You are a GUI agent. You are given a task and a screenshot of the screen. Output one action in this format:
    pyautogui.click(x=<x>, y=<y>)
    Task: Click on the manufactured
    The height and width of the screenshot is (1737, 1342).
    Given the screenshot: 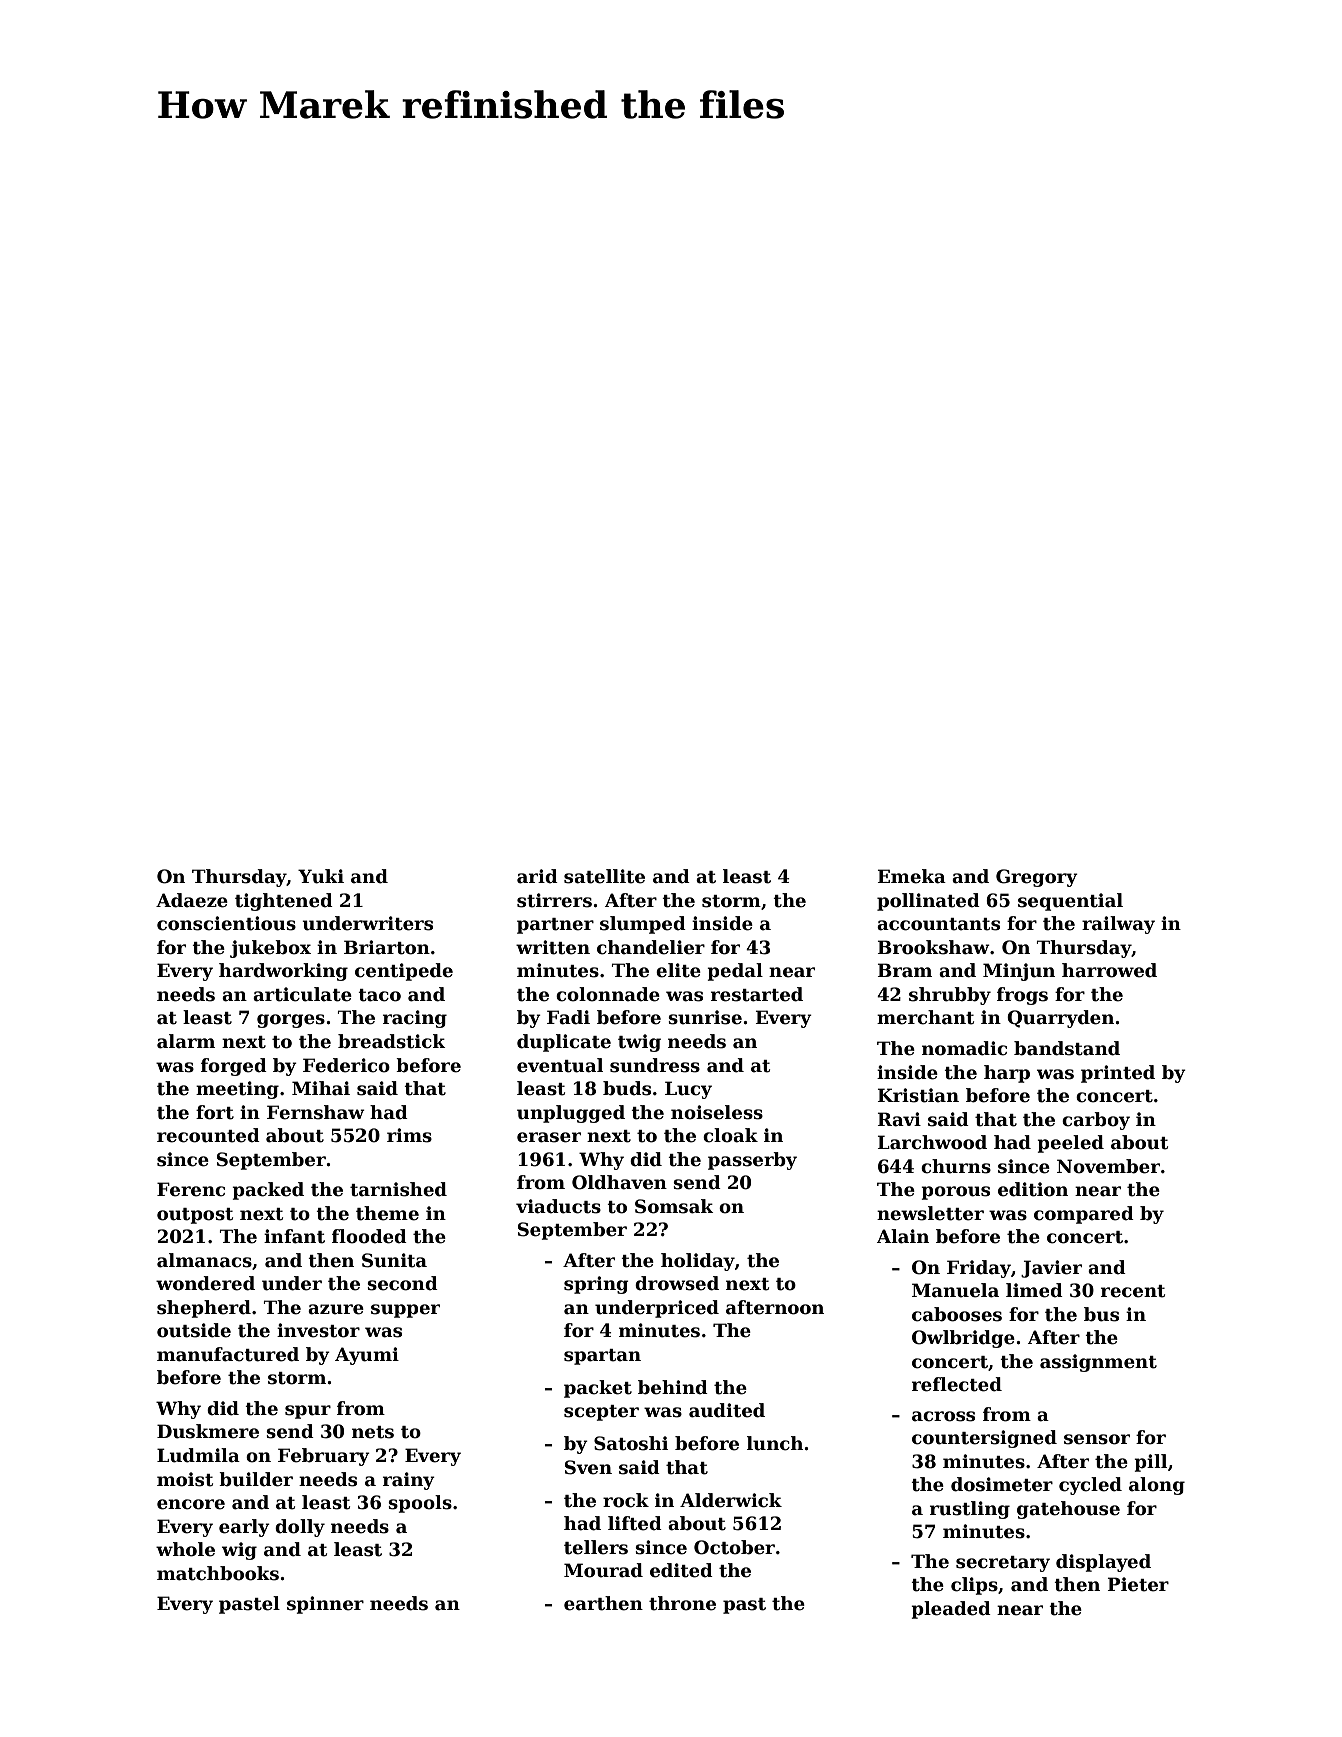 What is the action you would take?
    pyautogui.click(x=228, y=1354)
